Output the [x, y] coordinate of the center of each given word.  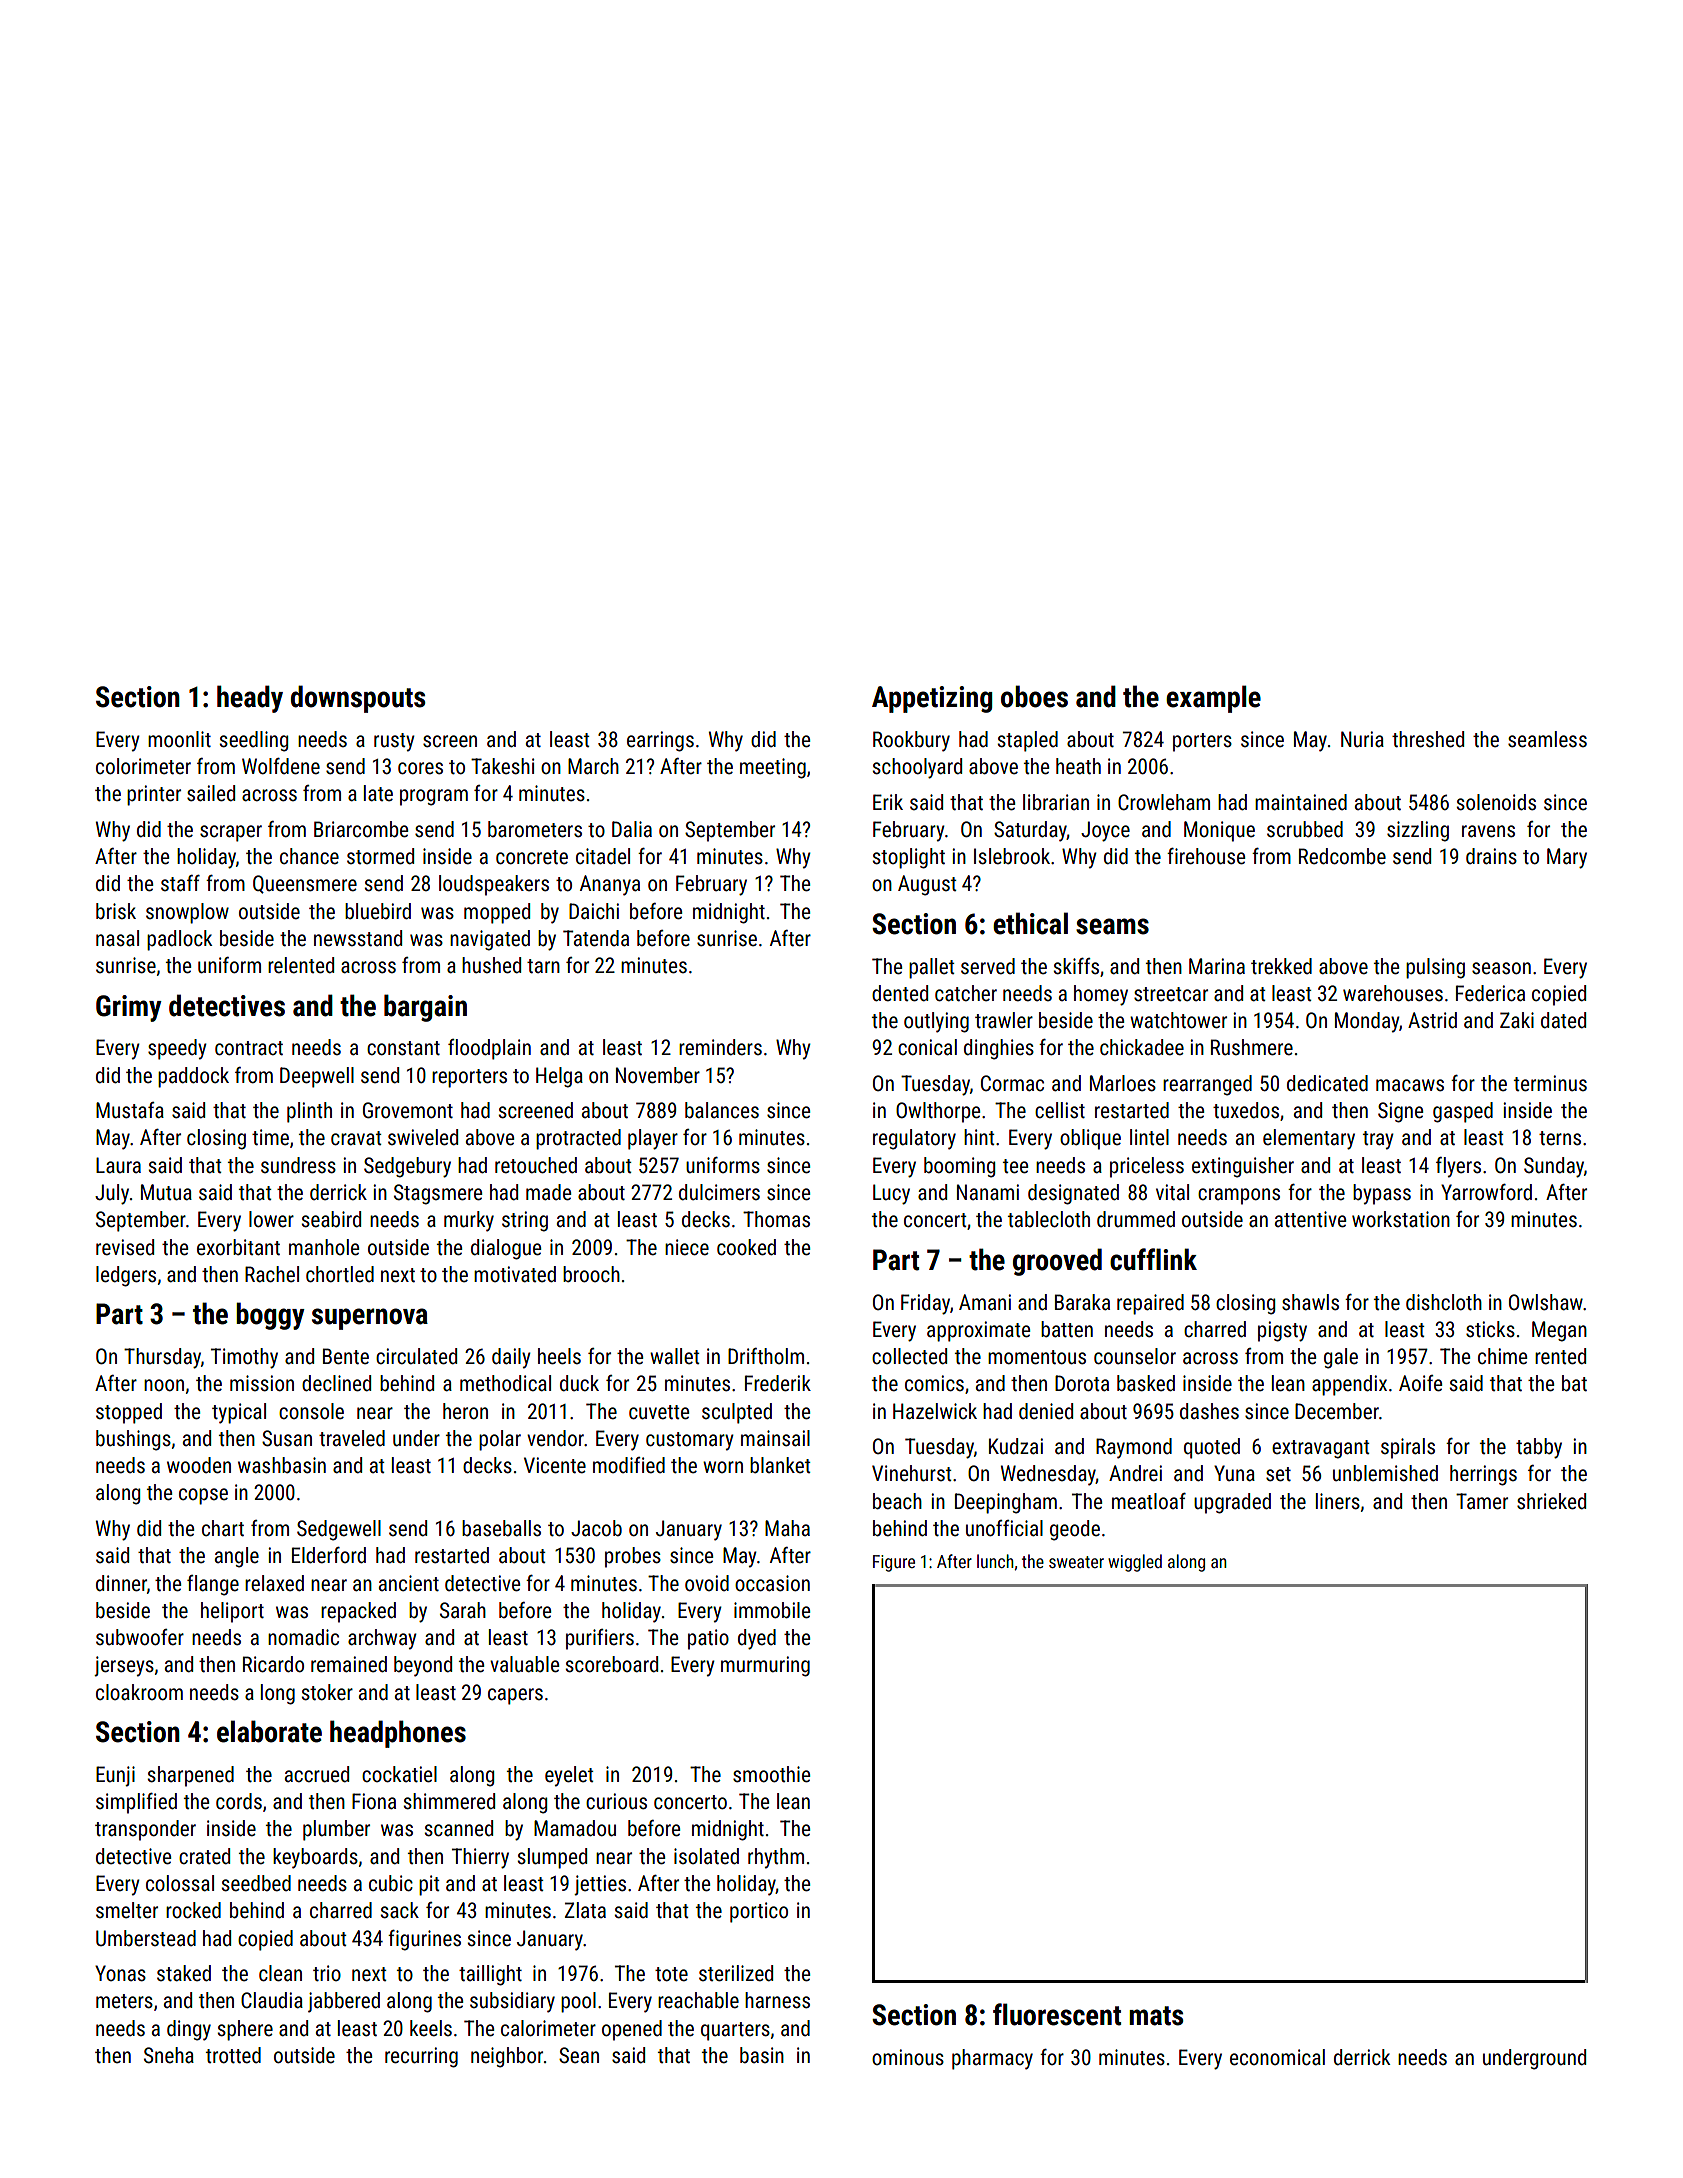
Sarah [463, 1610]
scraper [231, 833]
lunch [995, 1561]
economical [1277, 2057]
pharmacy [992, 2059]
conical [927, 1047]
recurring [421, 2057]
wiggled [1135, 1563]
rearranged [1207, 1085]
